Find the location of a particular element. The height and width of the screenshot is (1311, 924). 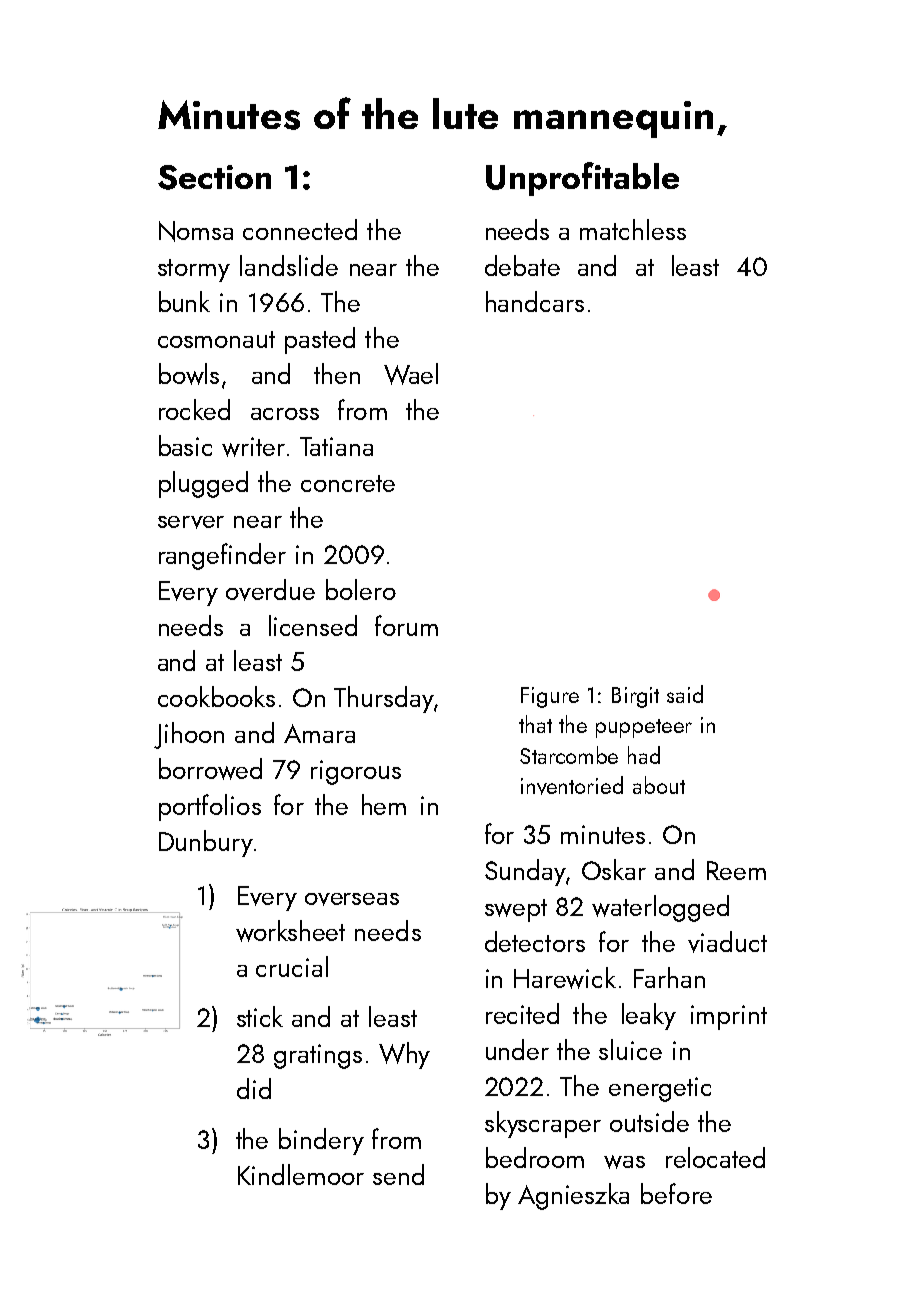

inventoried is located at coordinates (572, 785).
